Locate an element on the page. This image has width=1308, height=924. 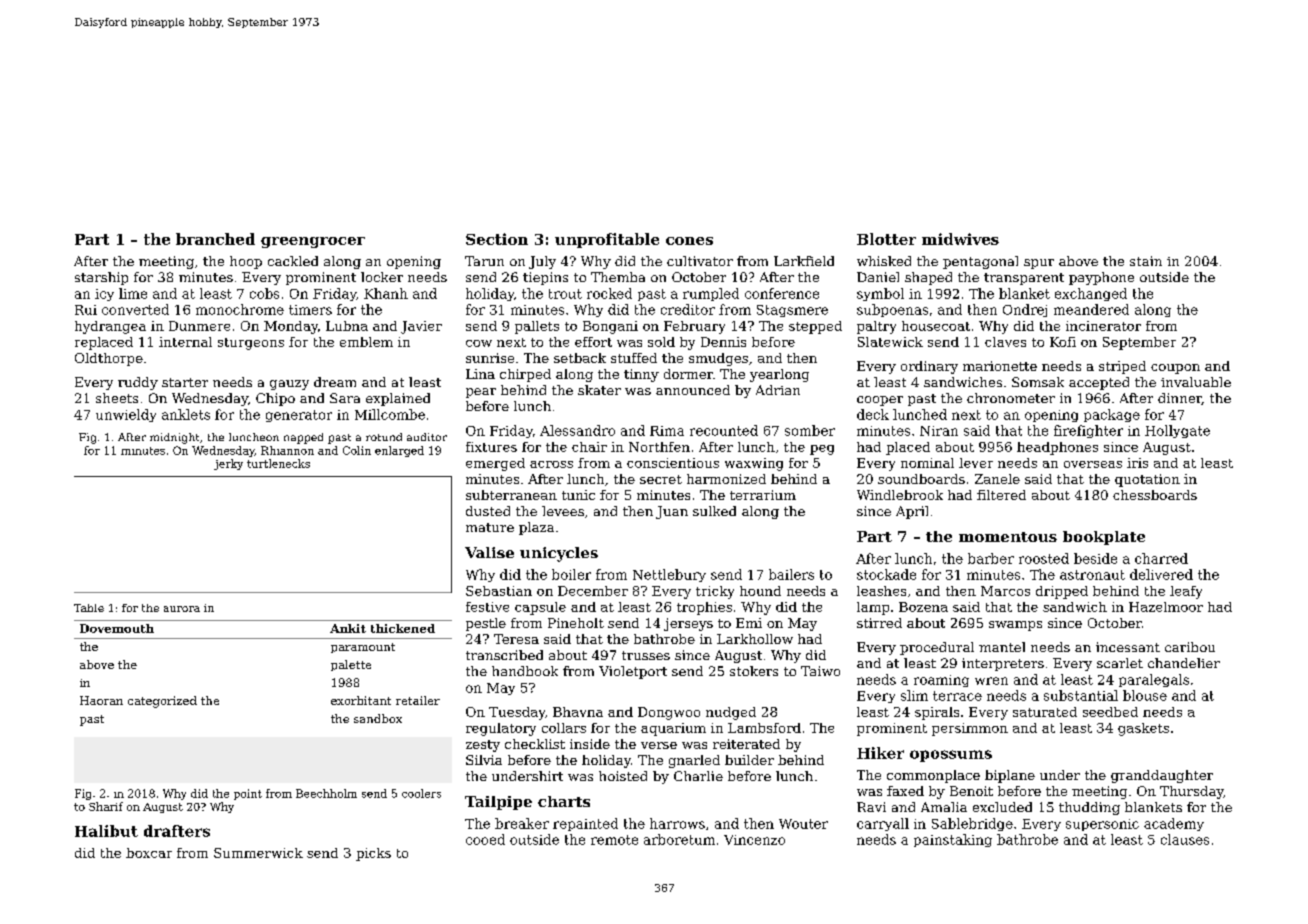
retailer is located at coordinates (418, 700).
